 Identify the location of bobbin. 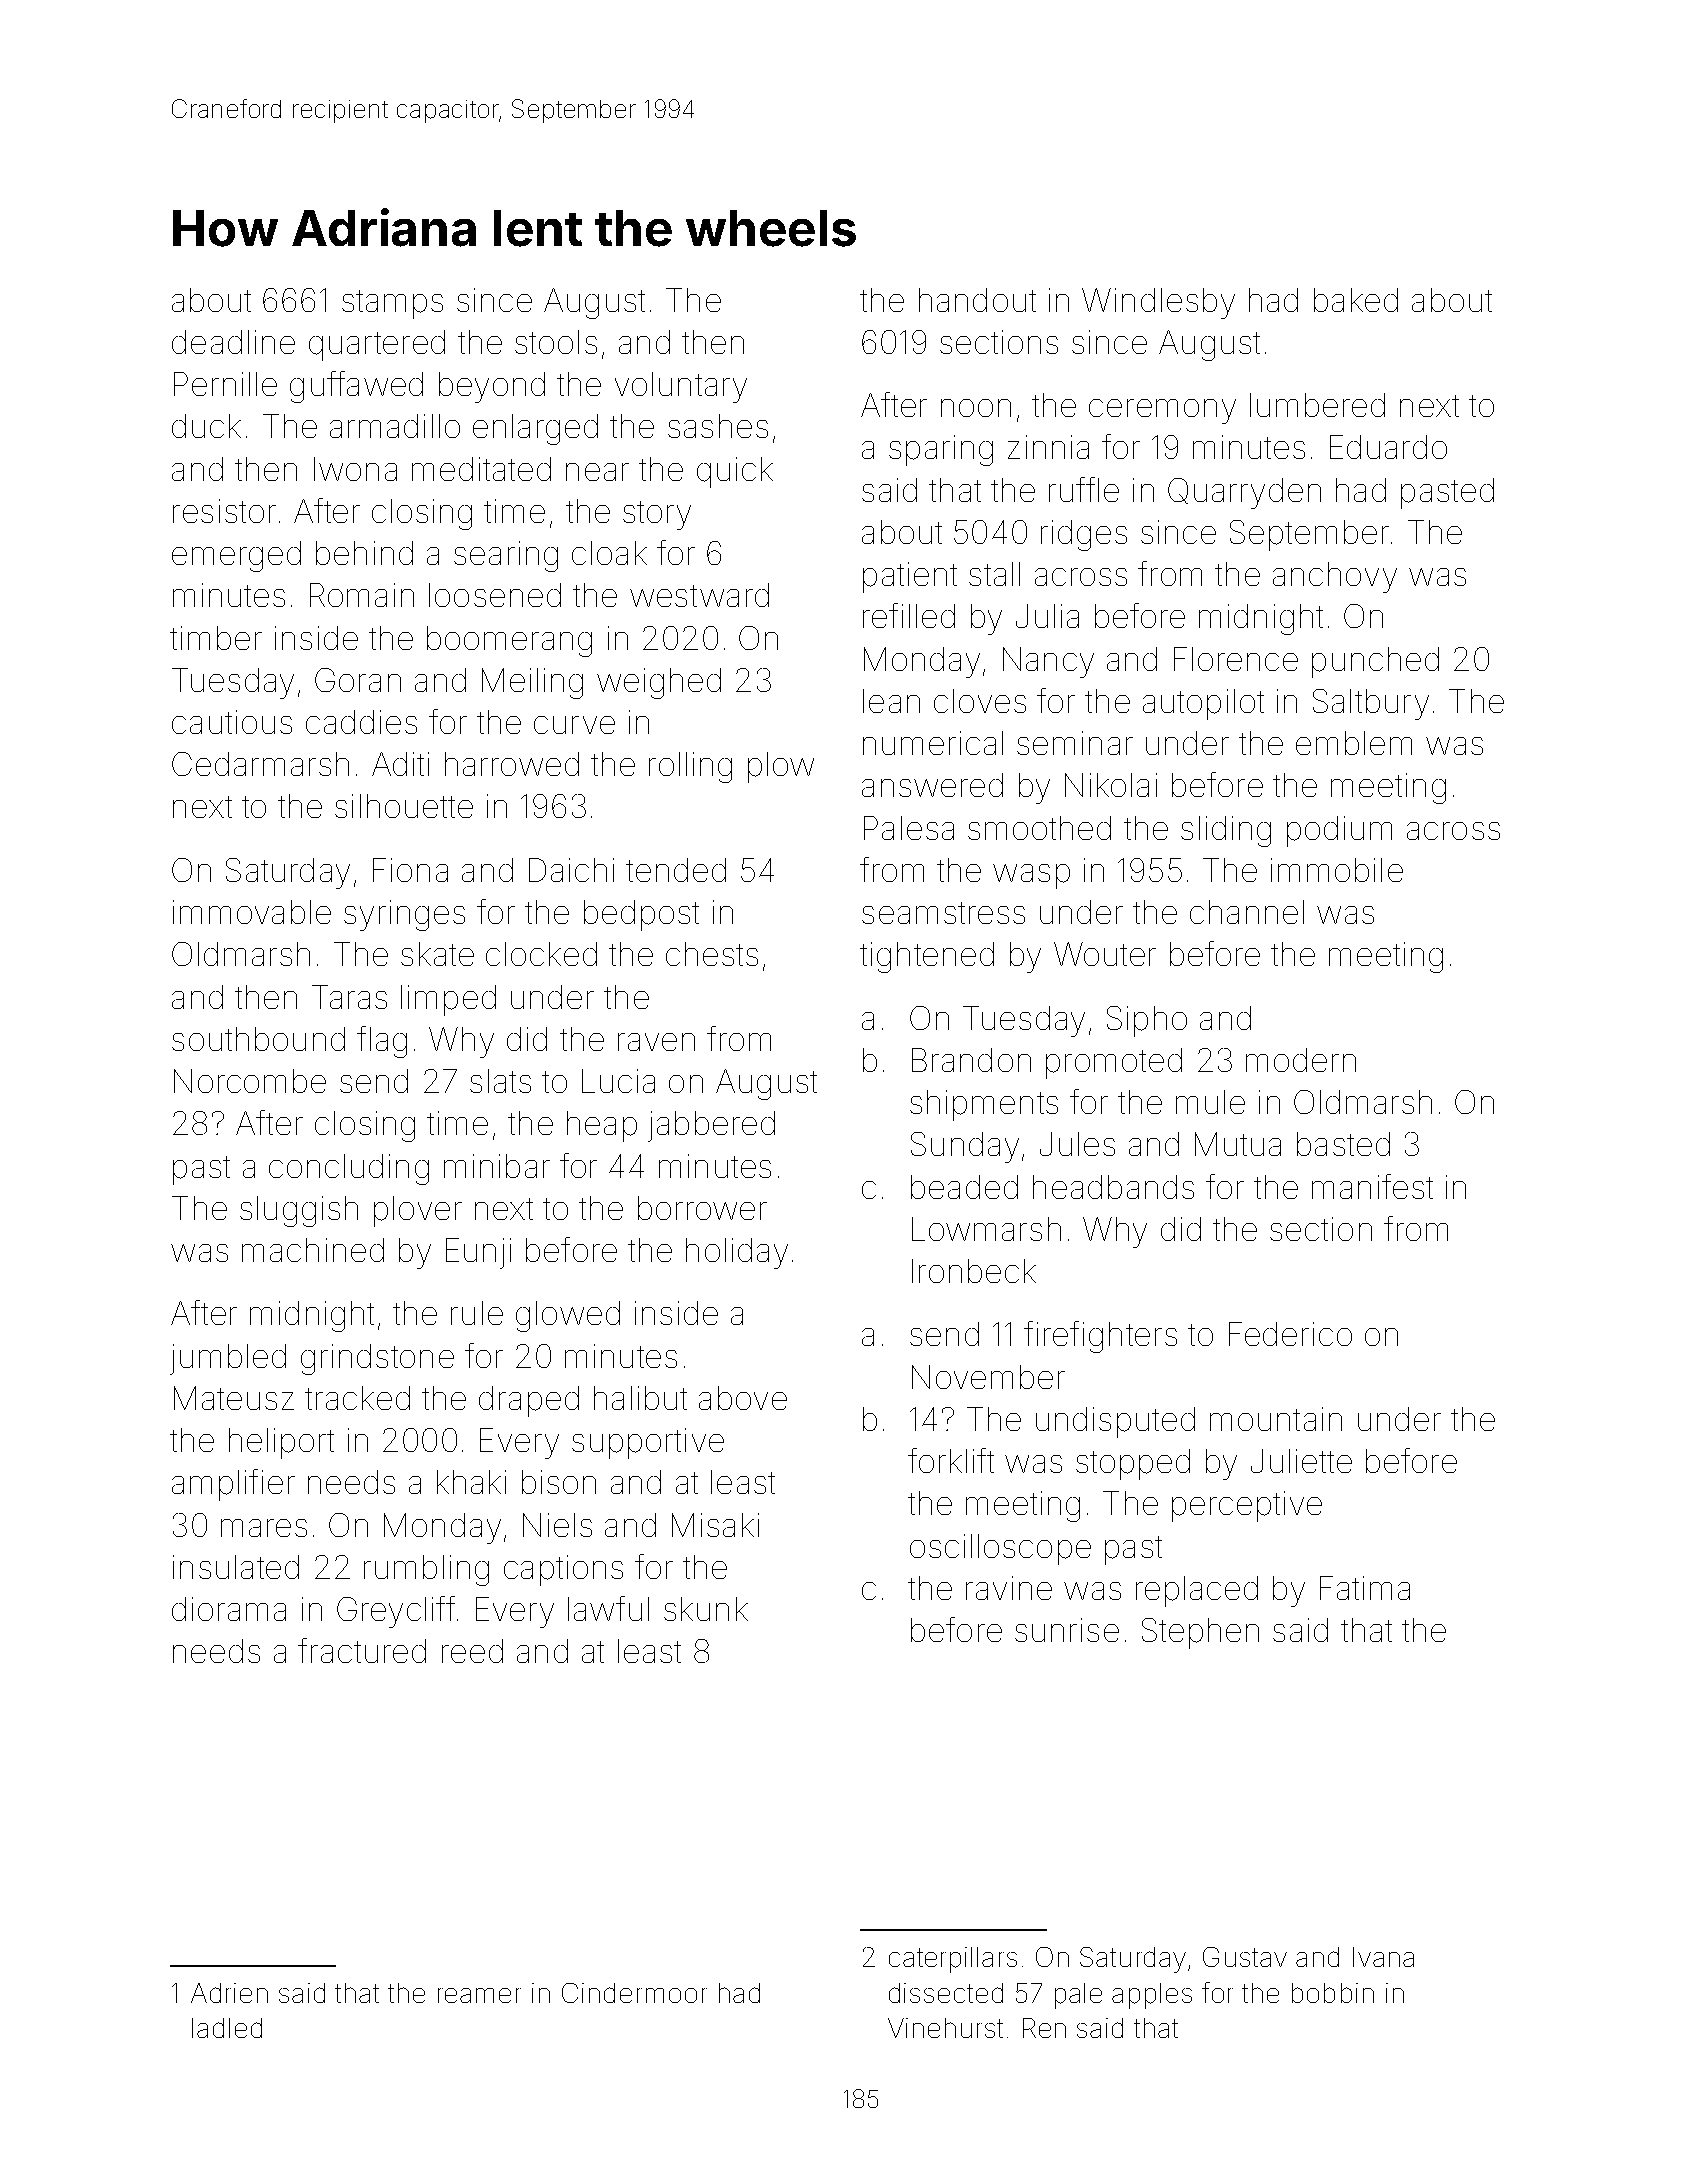
(1333, 1993).
